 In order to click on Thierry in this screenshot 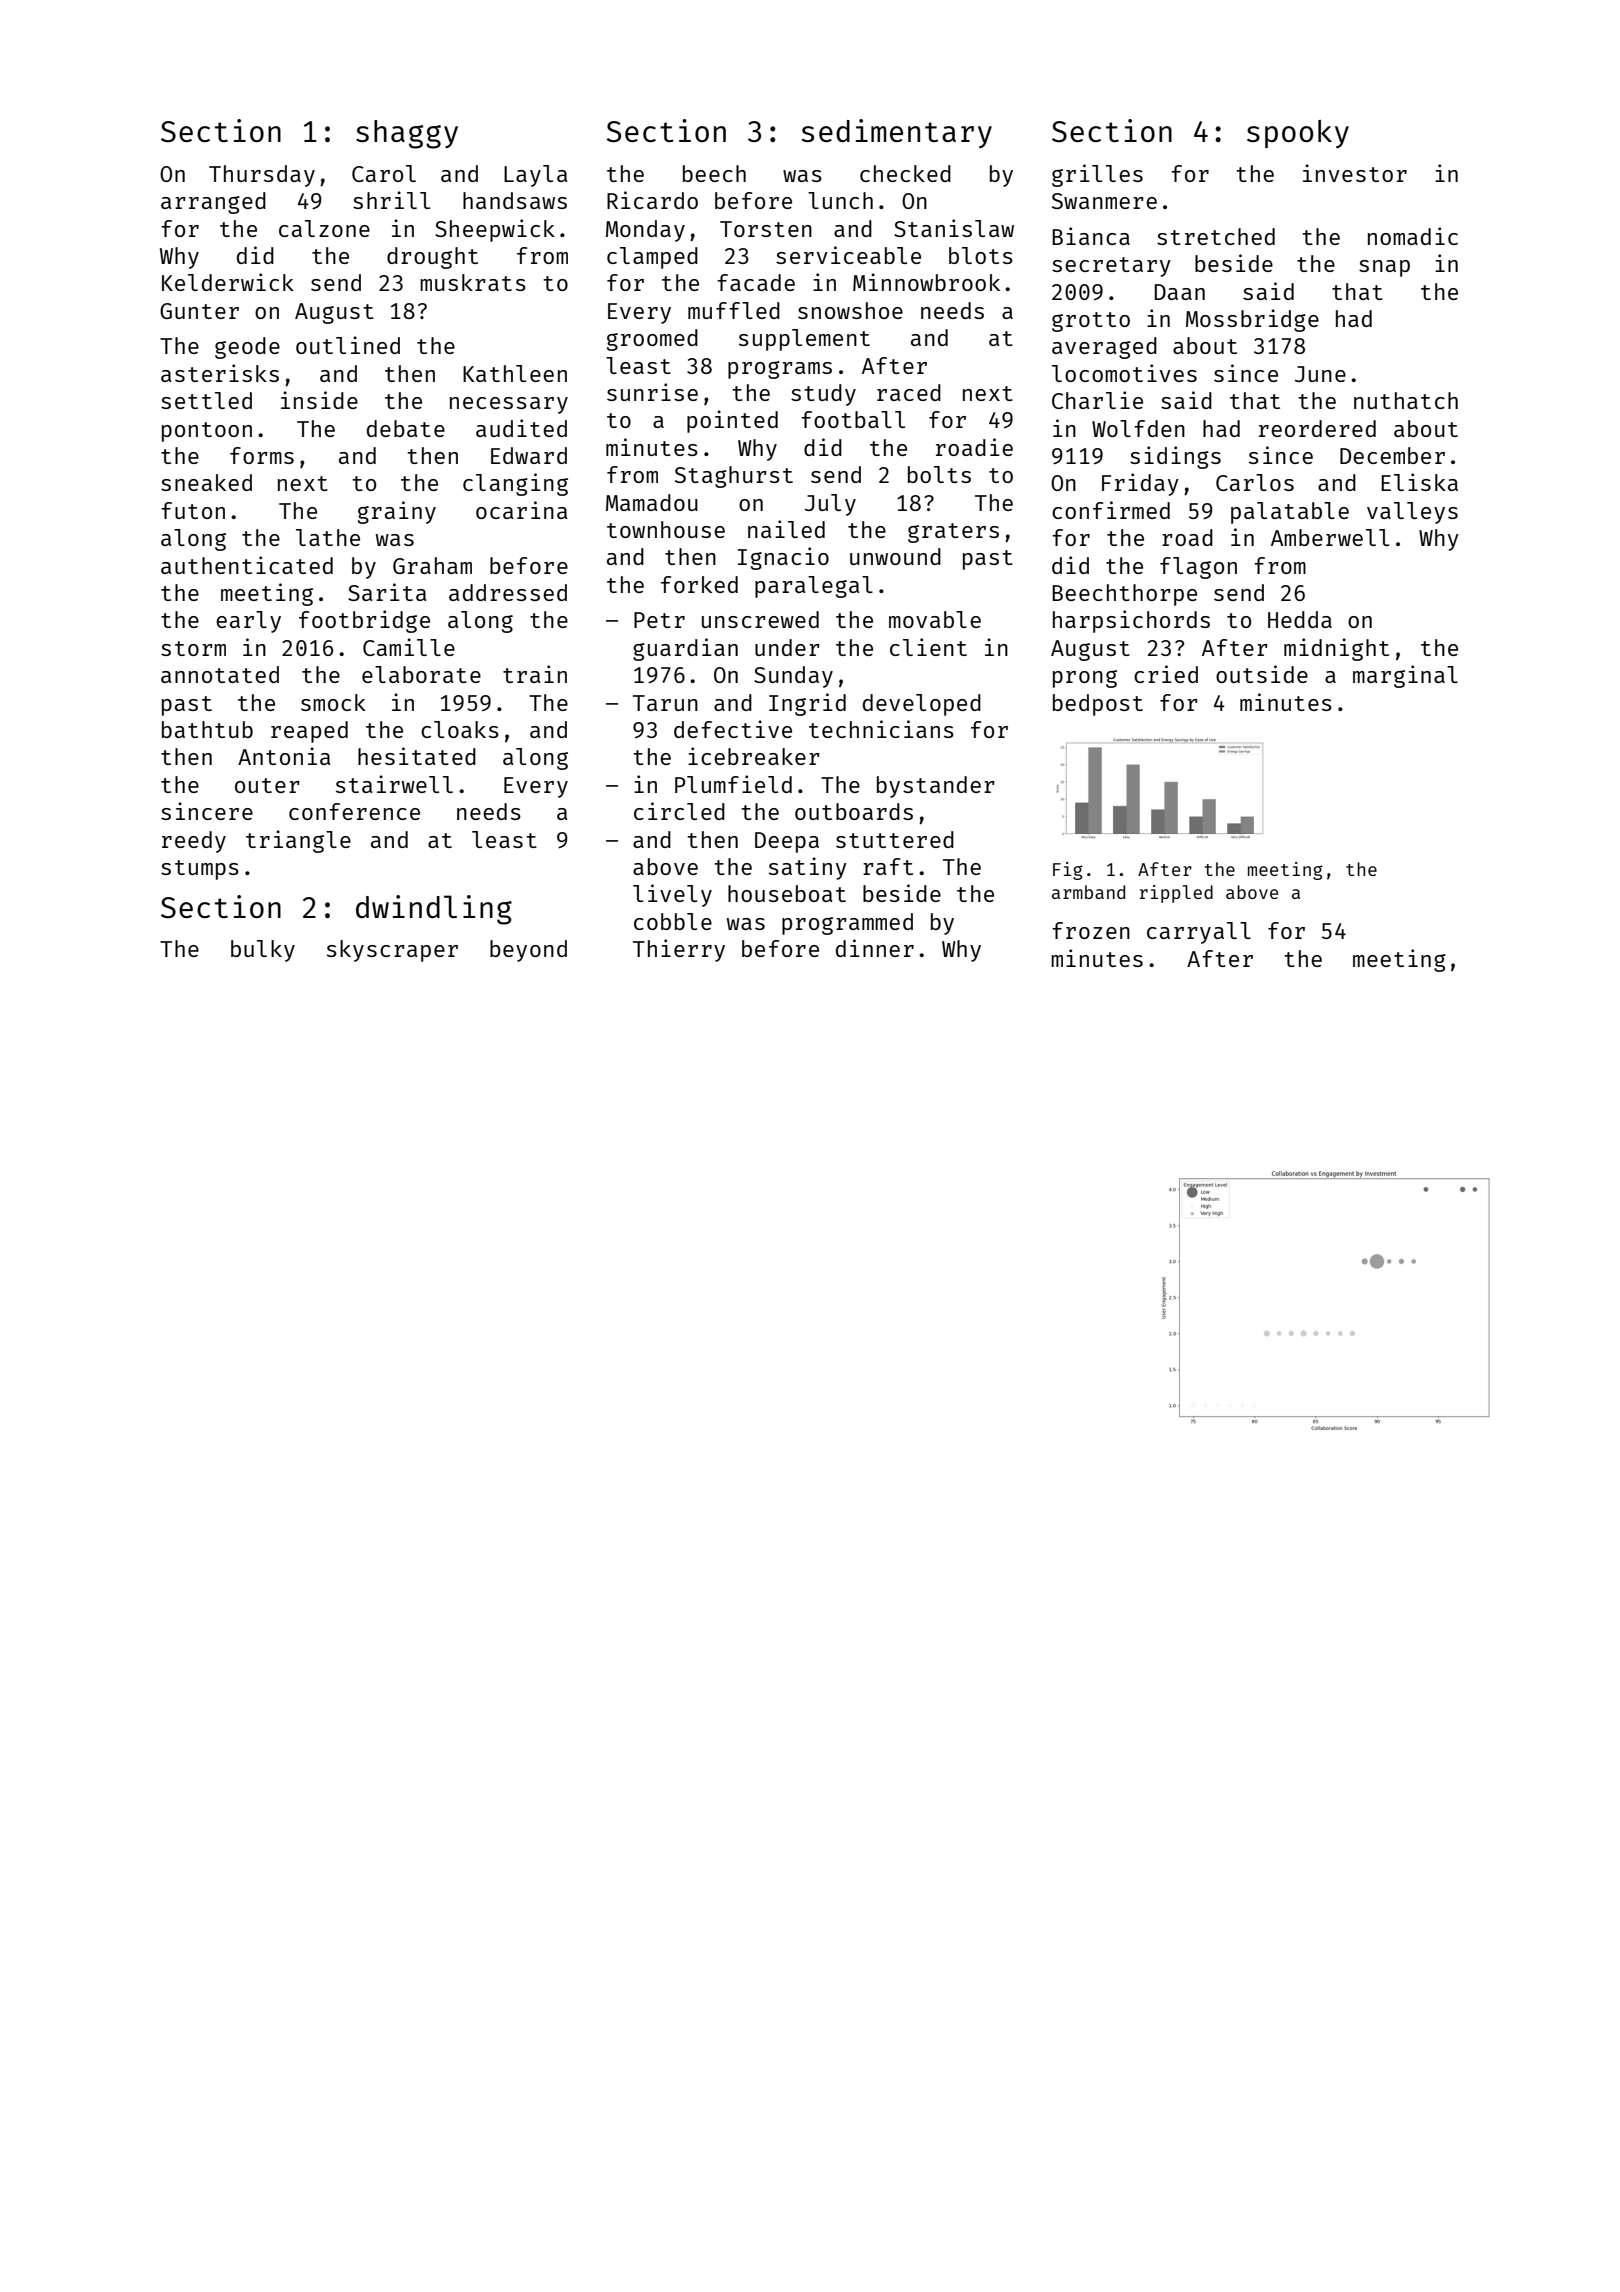, I will do `click(679, 950)`.
